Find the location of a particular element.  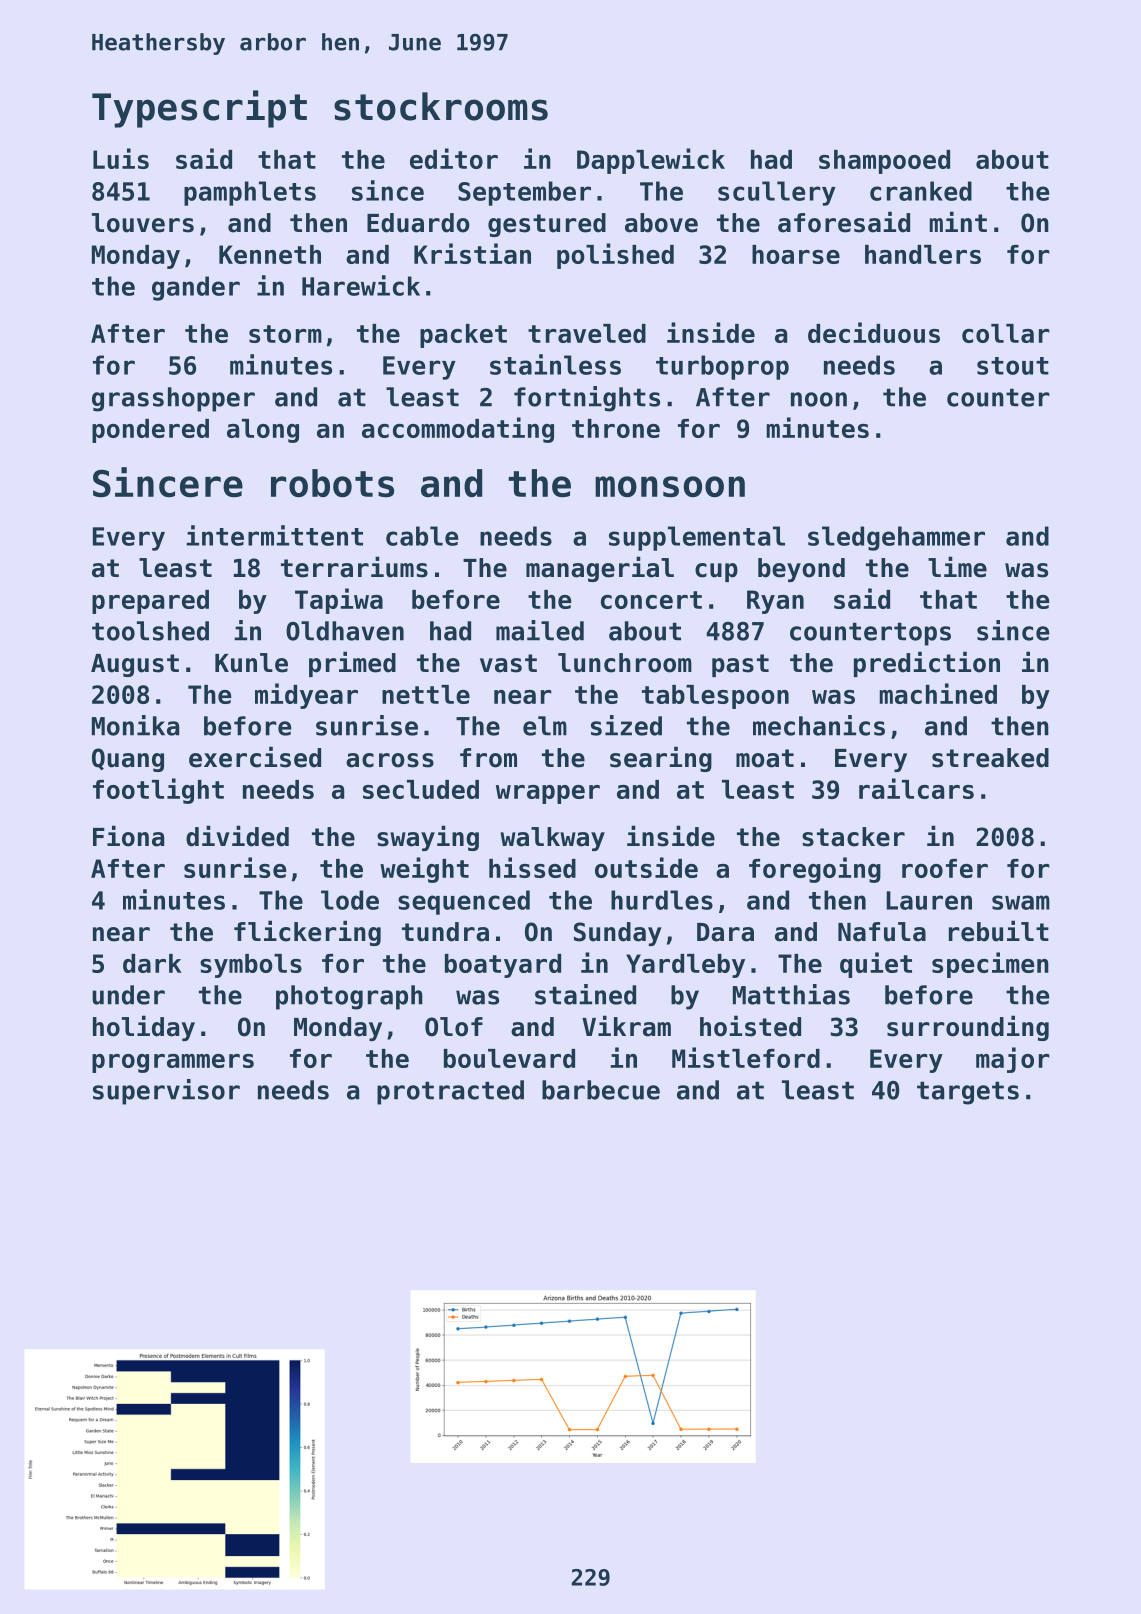

targets is located at coordinates (968, 1093).
